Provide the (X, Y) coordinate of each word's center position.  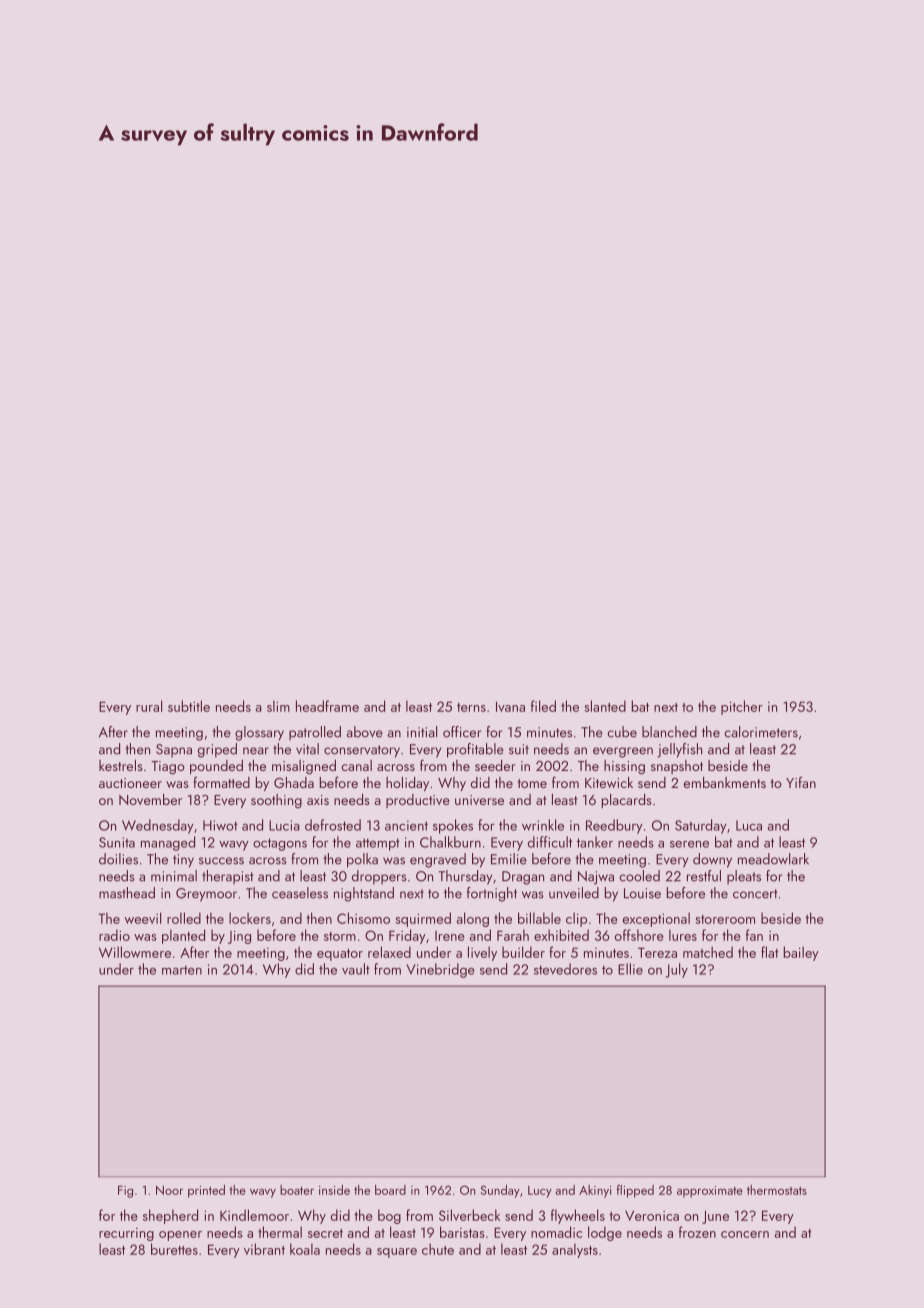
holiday (407, 784)
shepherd (170, 1216)
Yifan (801, 782)
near (256, 751)
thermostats (777, 1190)
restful (704, 876)
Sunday (500, 1191)
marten (182, 970)
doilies (118, 859)
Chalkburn (450, 842)
